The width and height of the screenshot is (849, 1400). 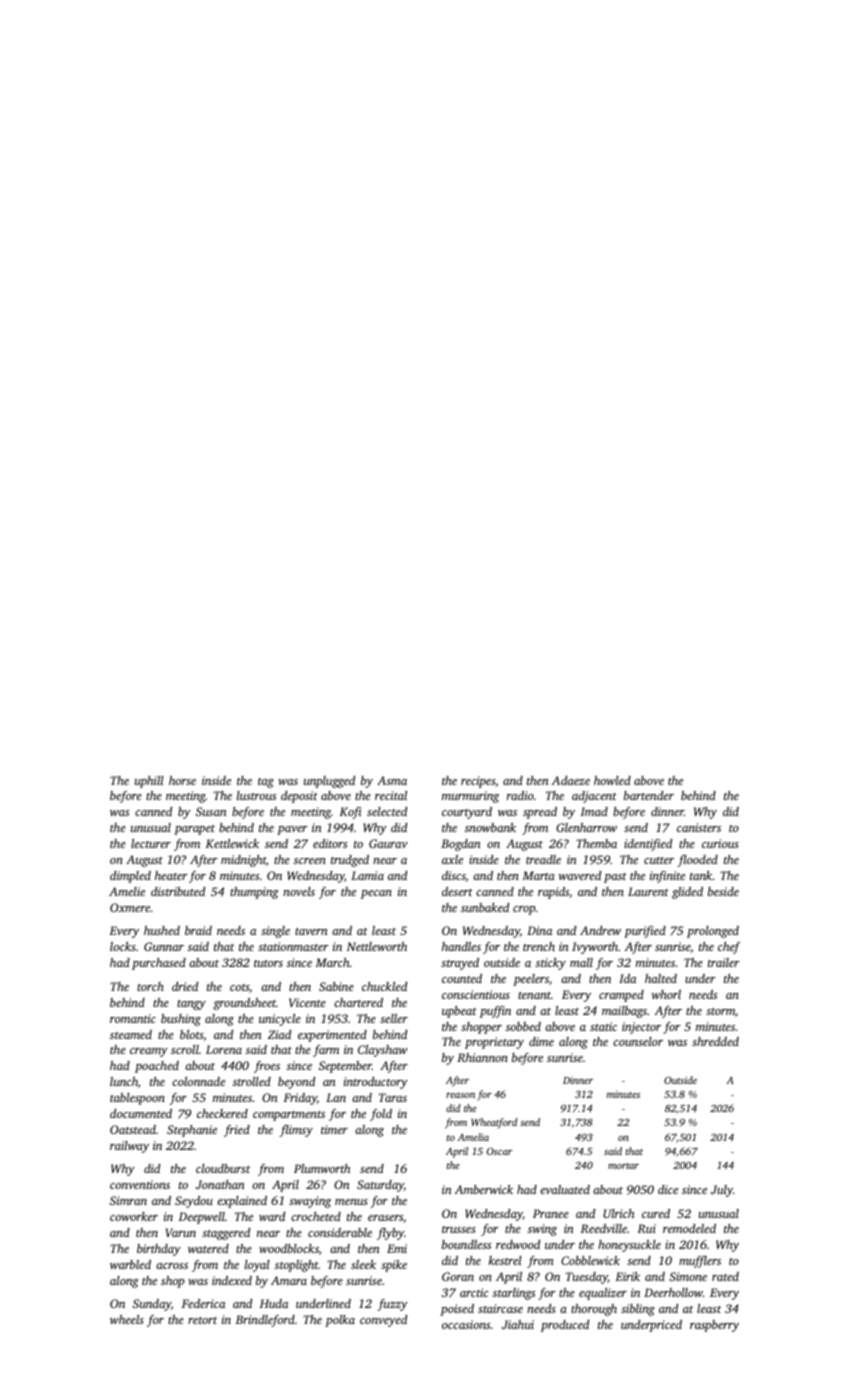 I want to click on proprietary, so click(x=494, y=1043).
